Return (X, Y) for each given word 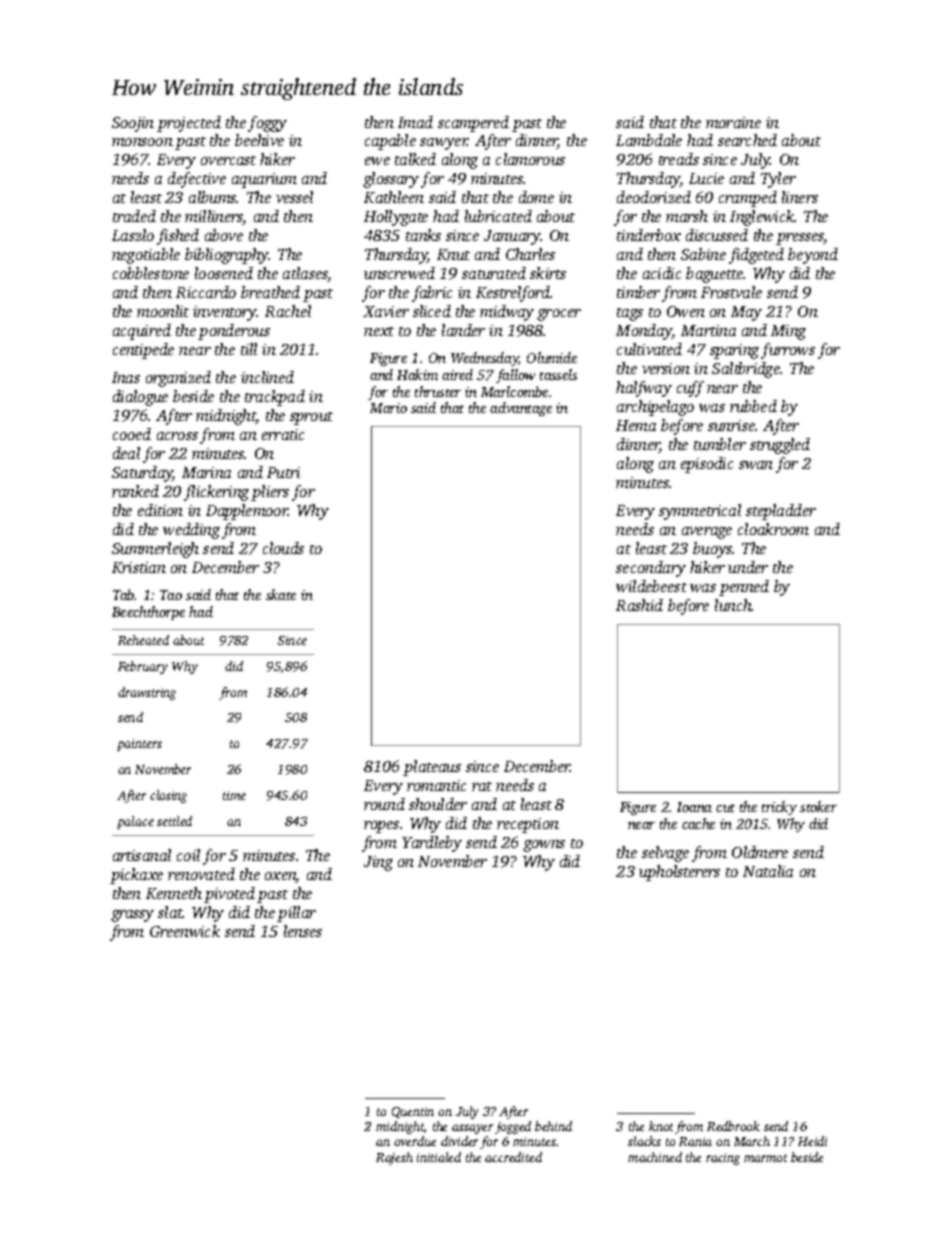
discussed (717, 235)
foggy (267, 124)
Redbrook (733, 1126)
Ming (788, 332)
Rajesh (394, 1158)
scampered (473, 124)
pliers (270, 493)
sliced (432, 311)
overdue (415, 1141)
